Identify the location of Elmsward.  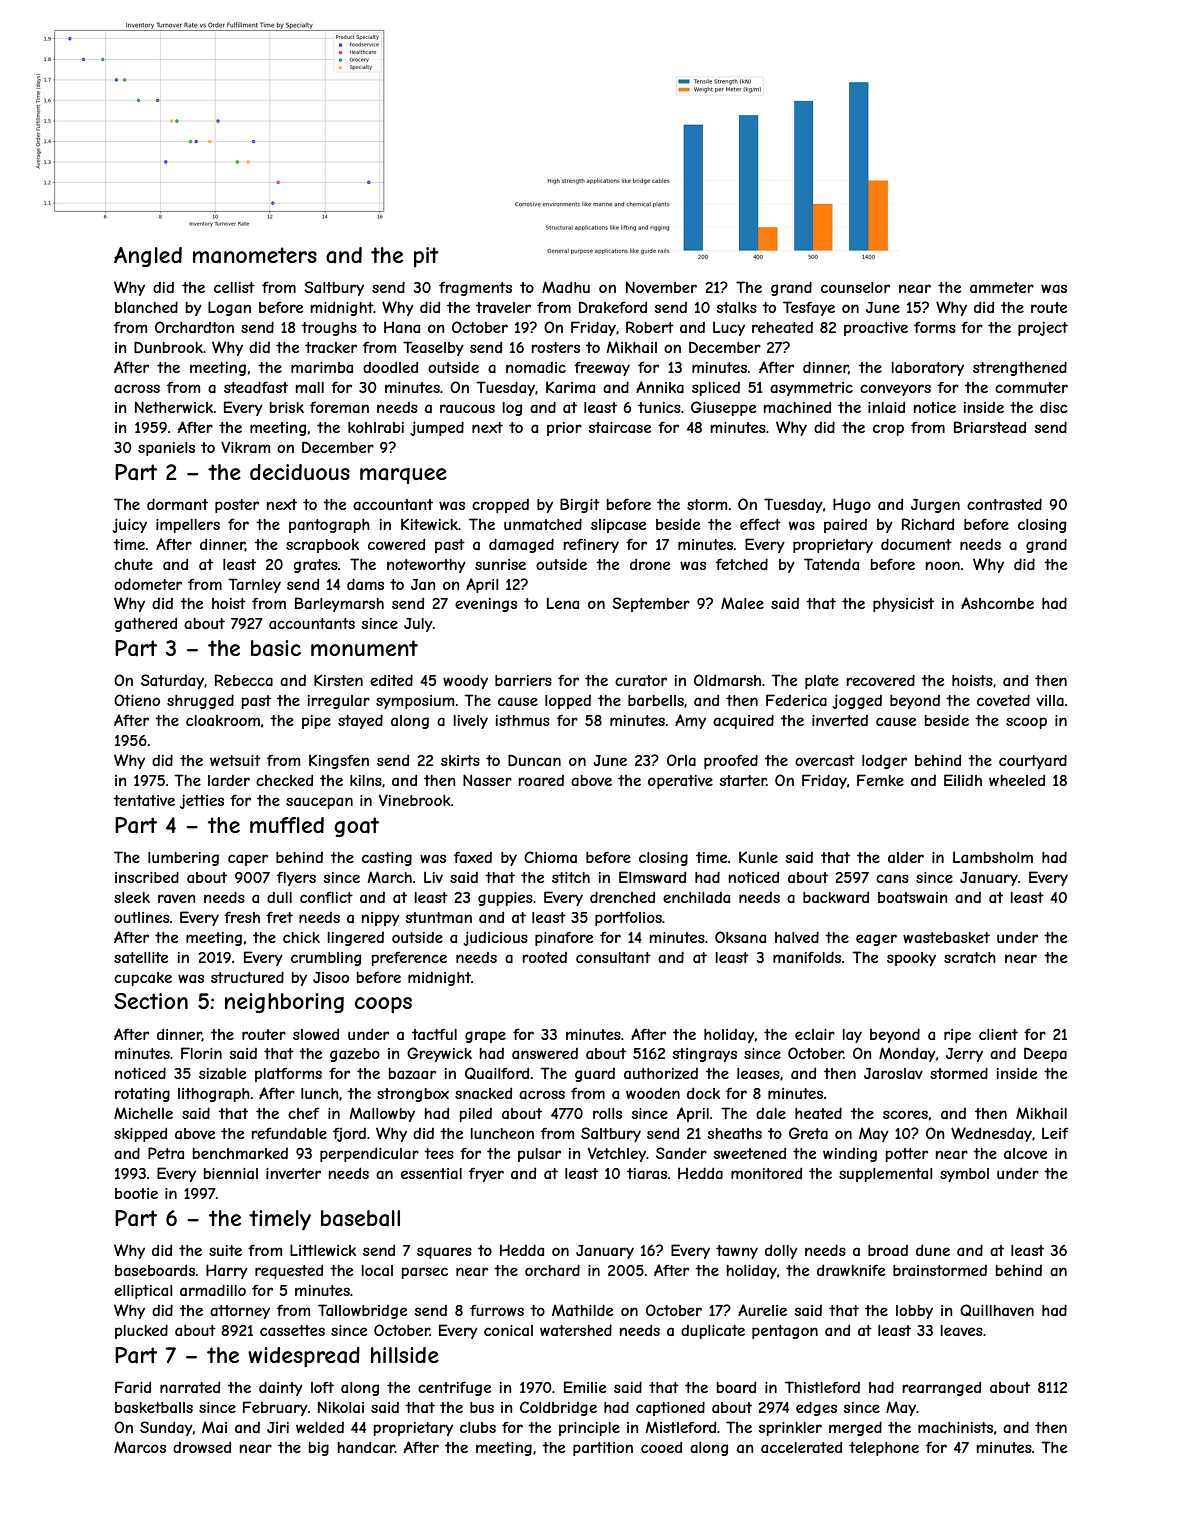
(652, 877).
